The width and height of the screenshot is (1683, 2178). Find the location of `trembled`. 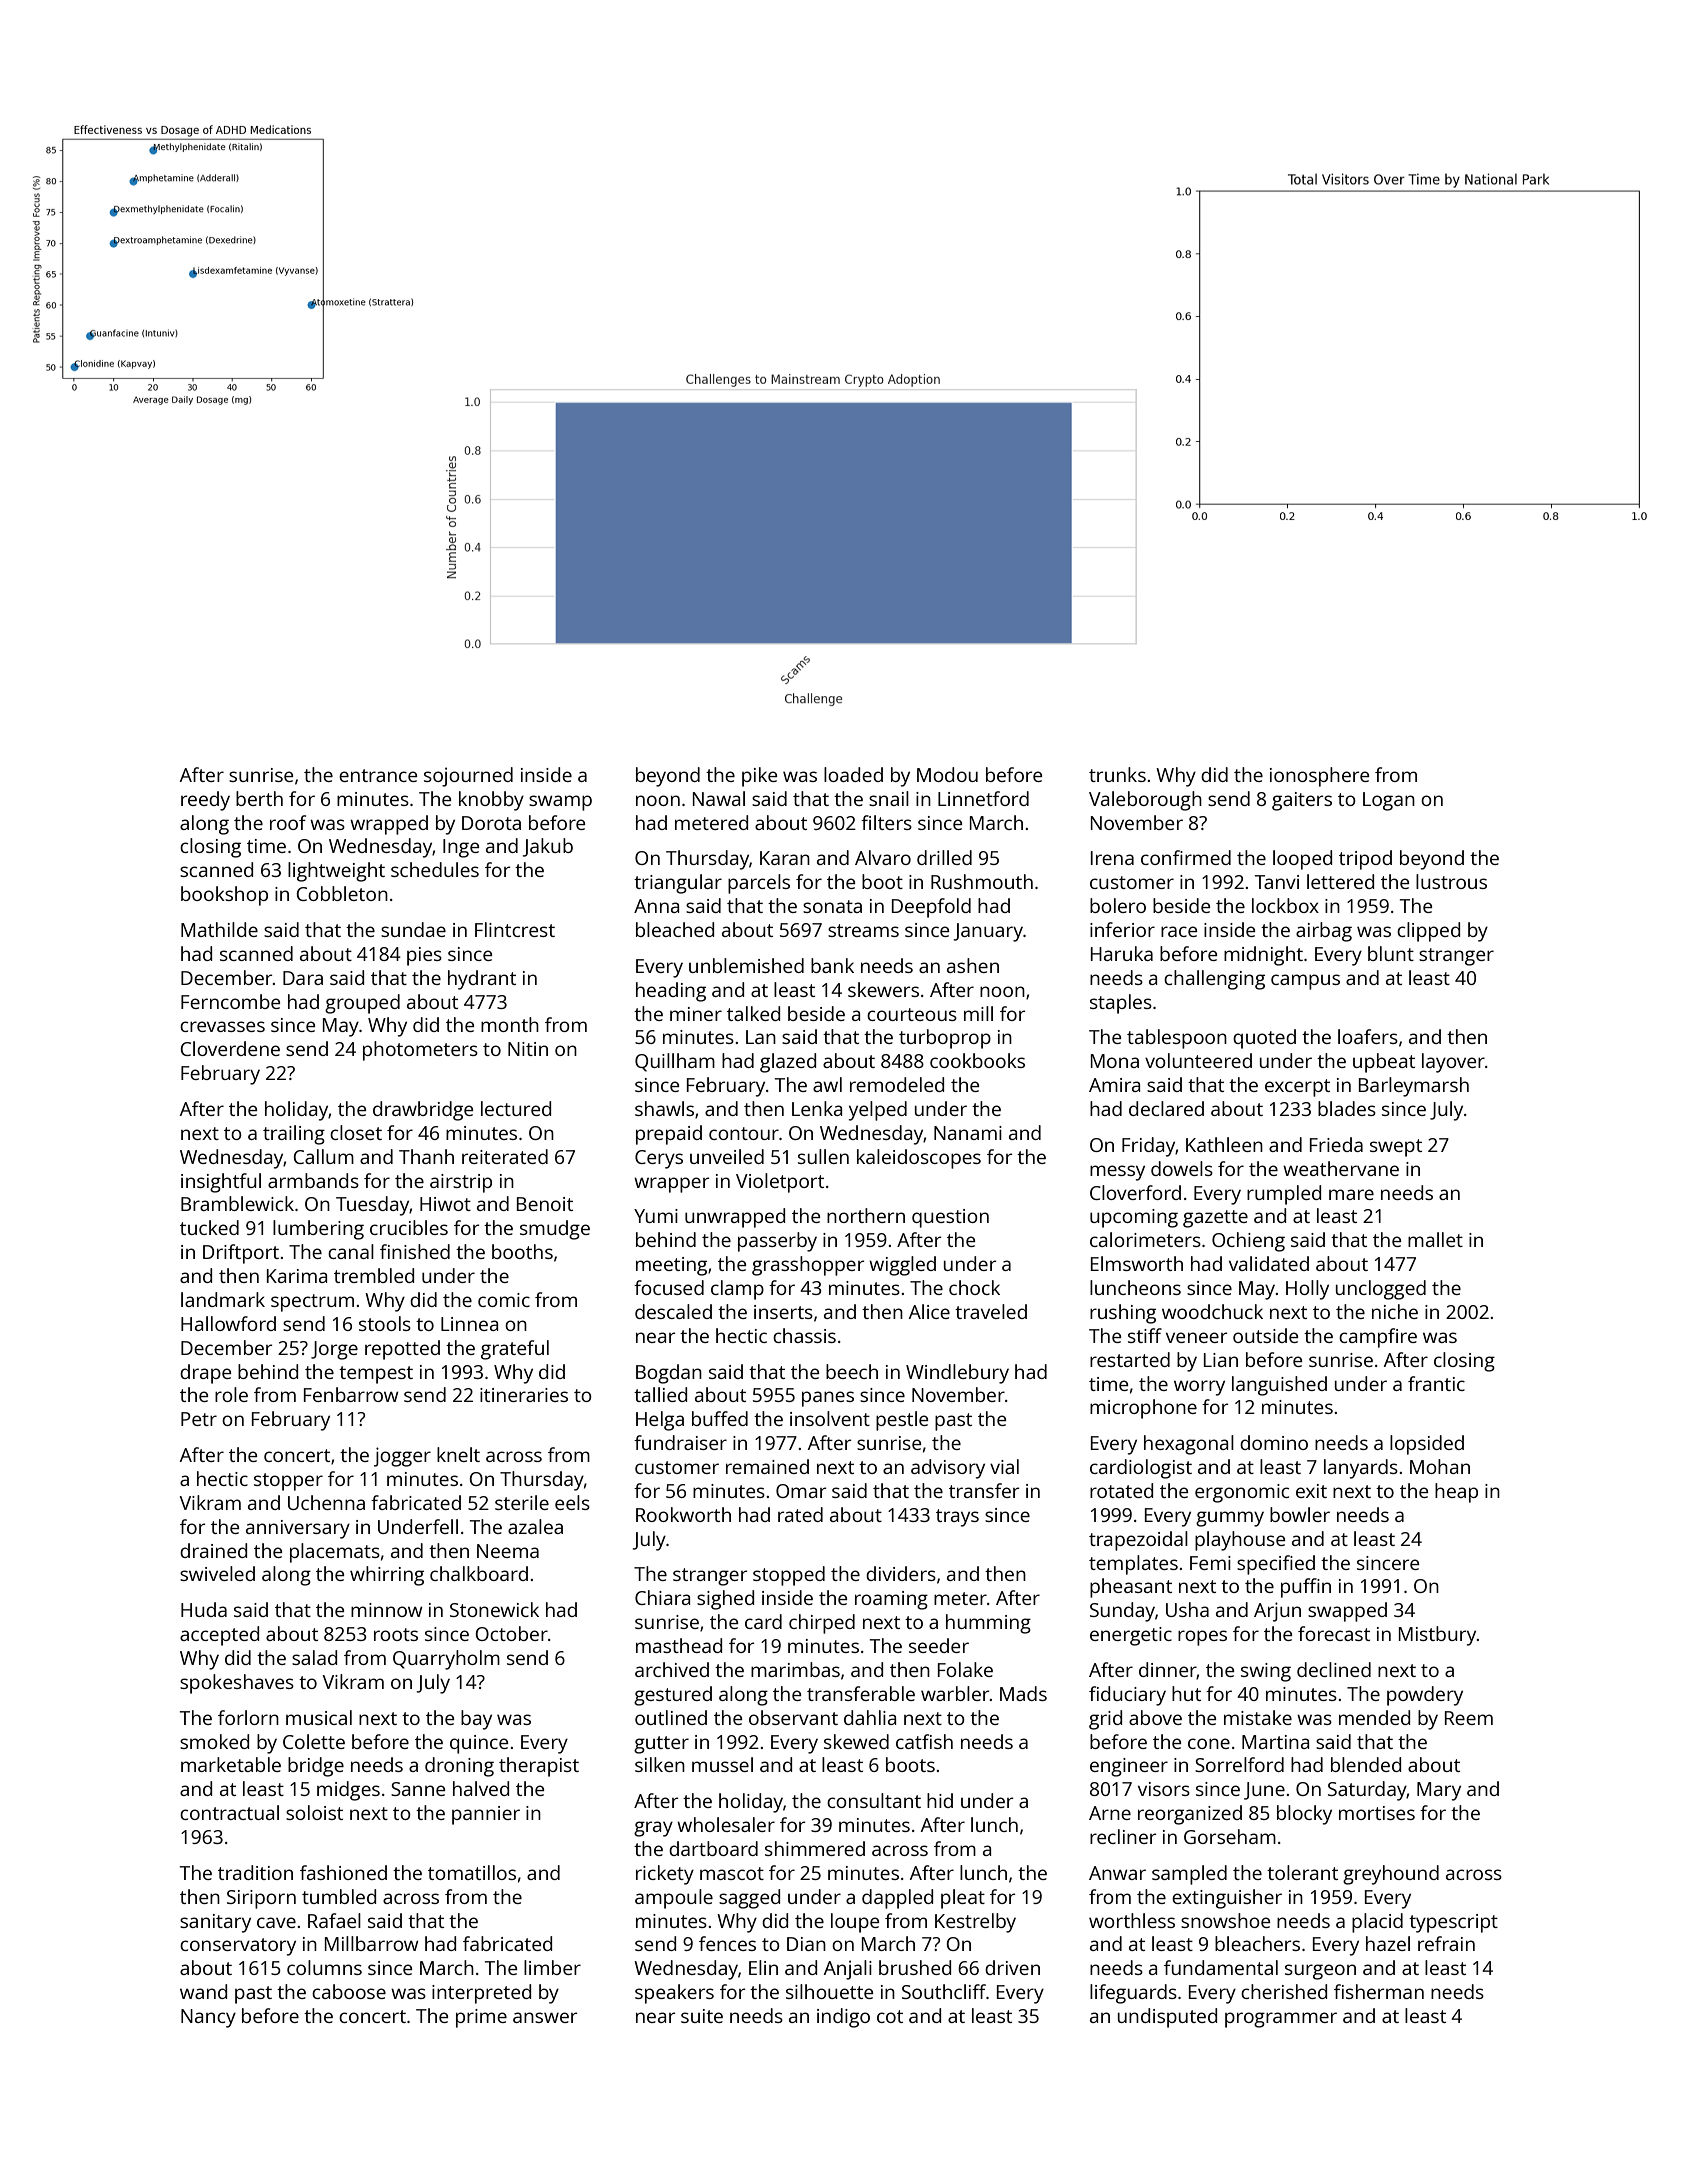

trembled is located at coordinates (374, 1275).
